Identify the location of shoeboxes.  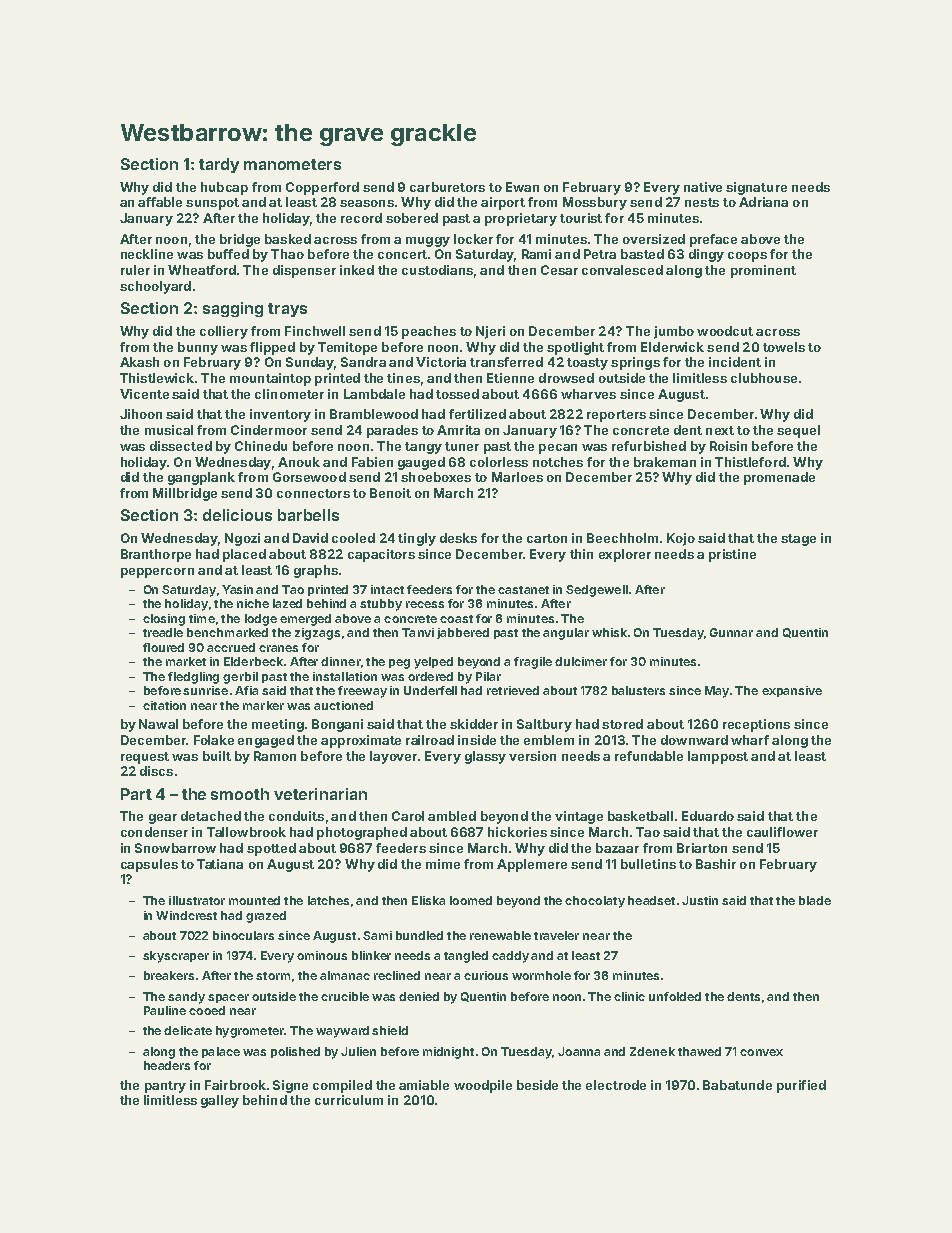
(436, 477).
